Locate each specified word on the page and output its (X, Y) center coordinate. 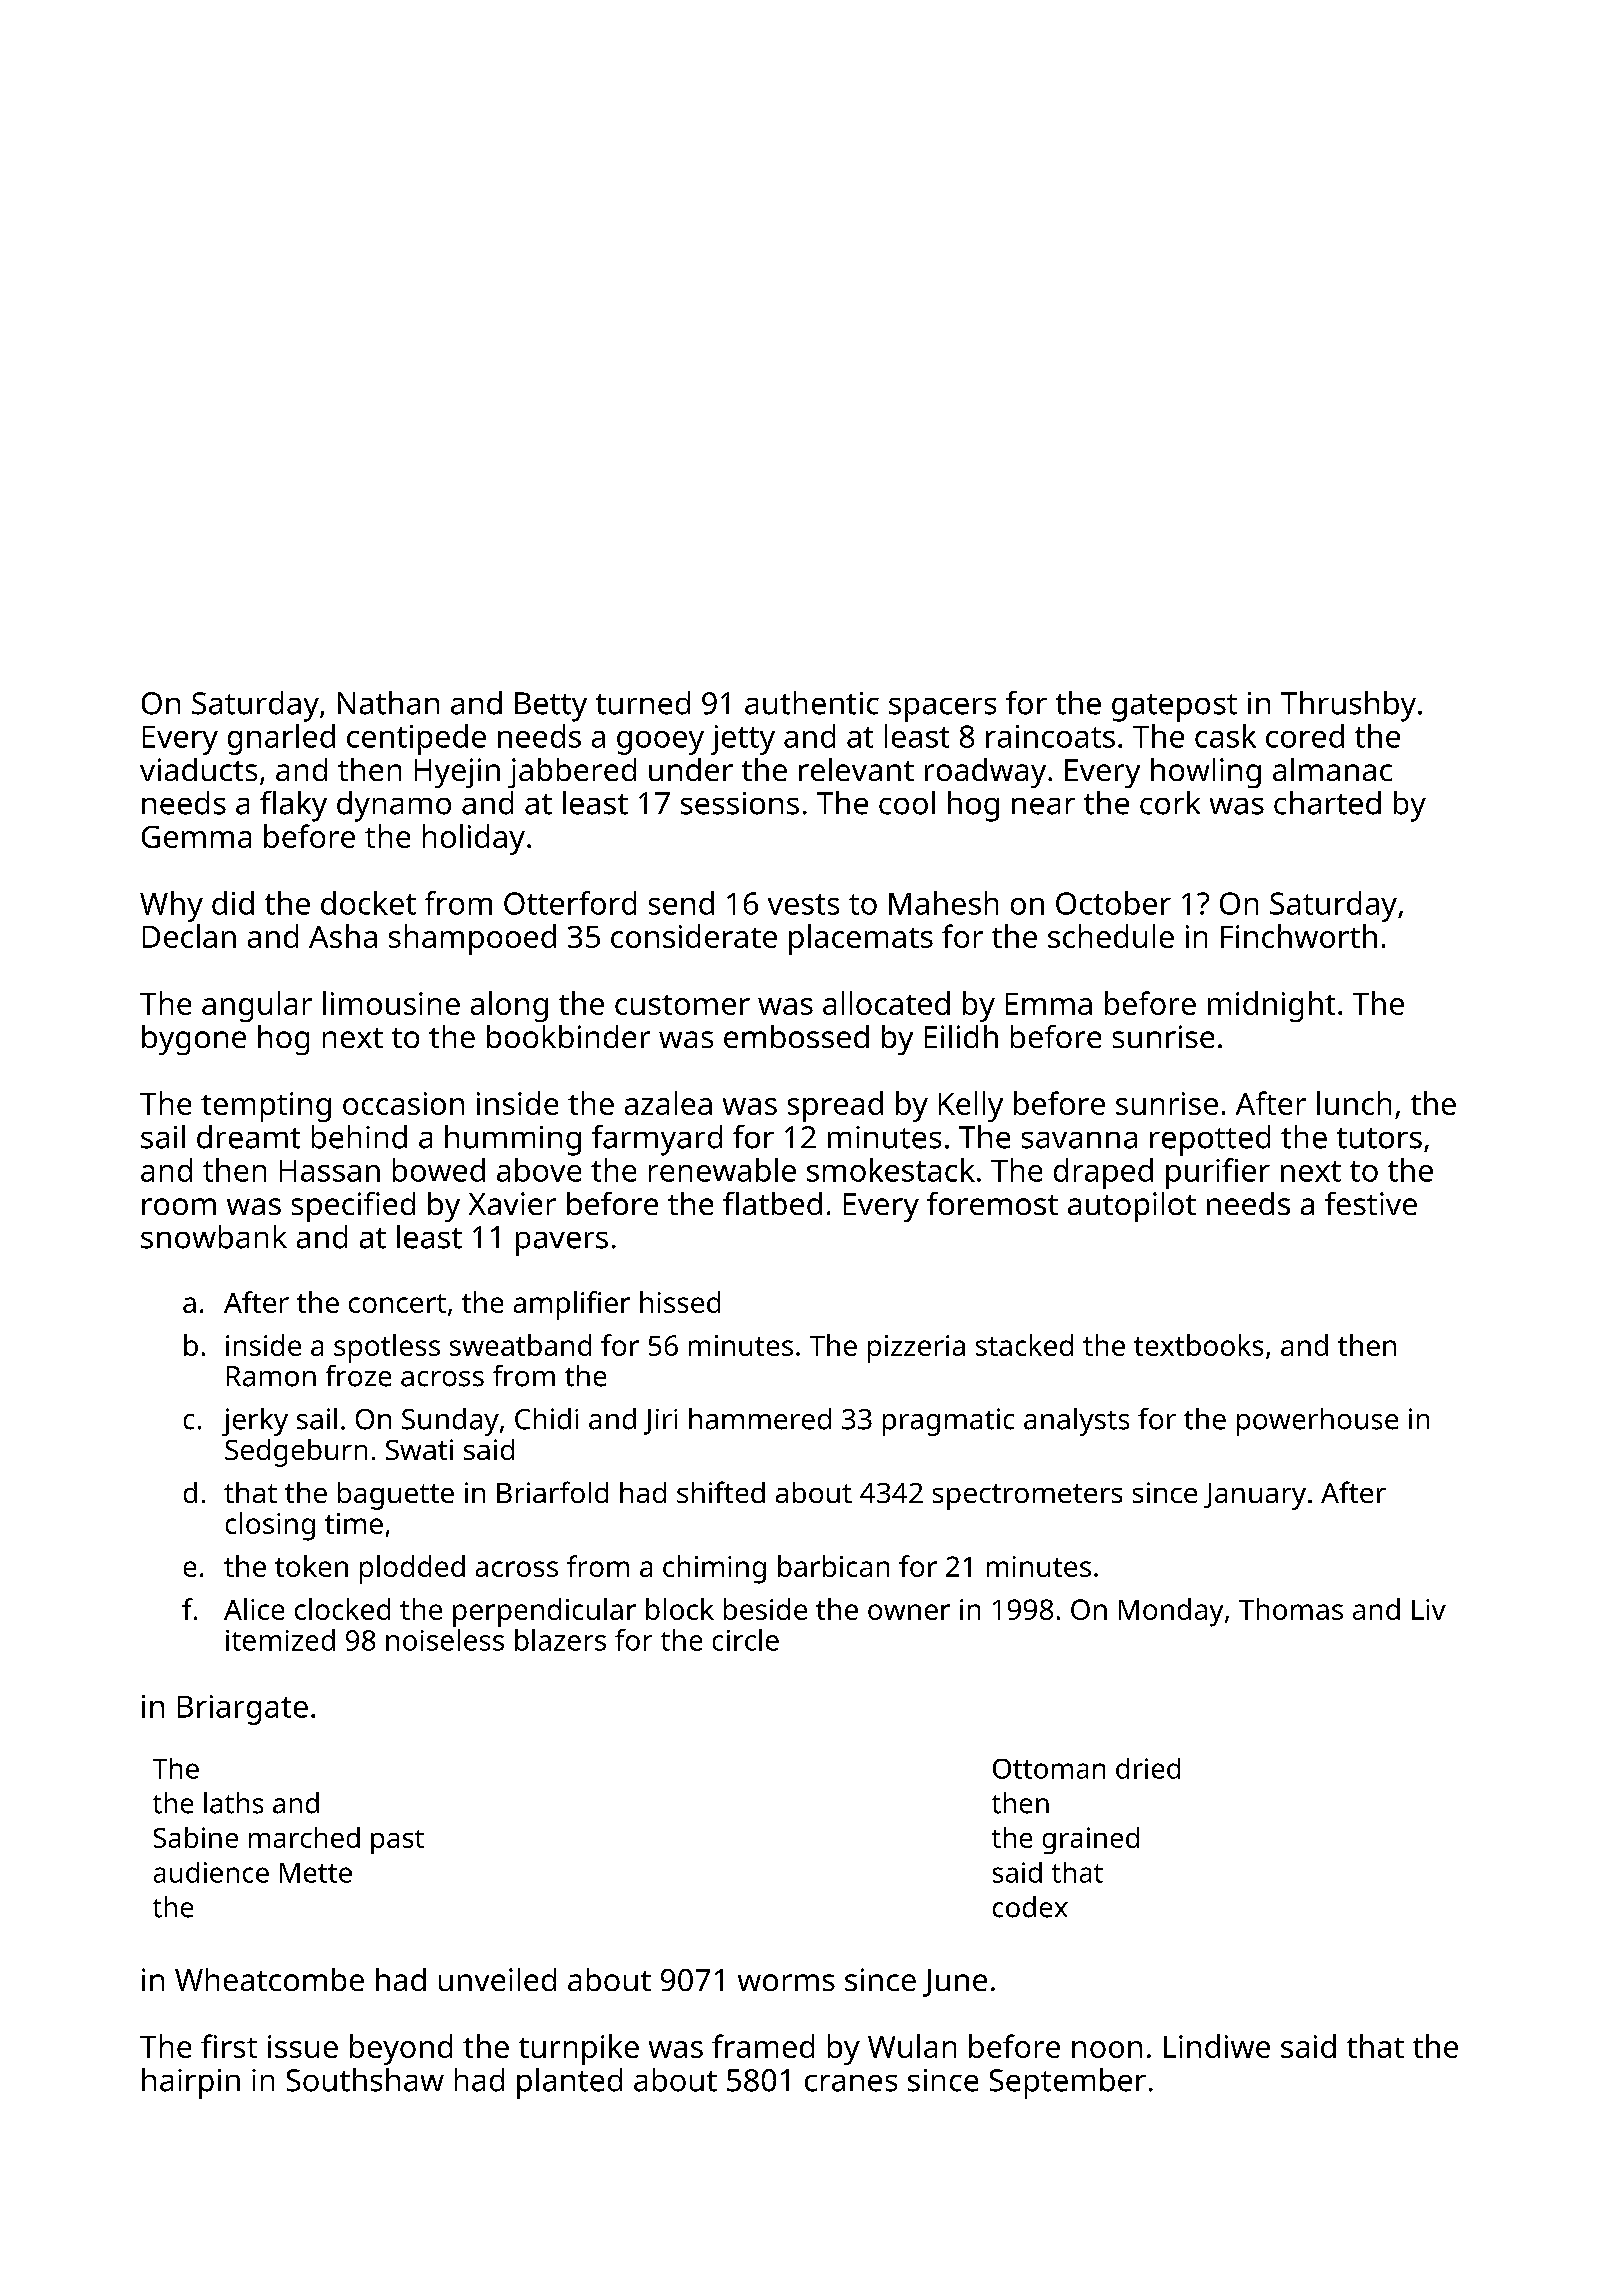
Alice (254, 1609)
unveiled (497, 1979)
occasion (403, 1103)
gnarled (281, 739)
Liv (1429, 1609)
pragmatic (948, 1422)
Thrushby (1348, 706)
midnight (1271, 1006)
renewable (722, 1170)
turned (643, 703)
